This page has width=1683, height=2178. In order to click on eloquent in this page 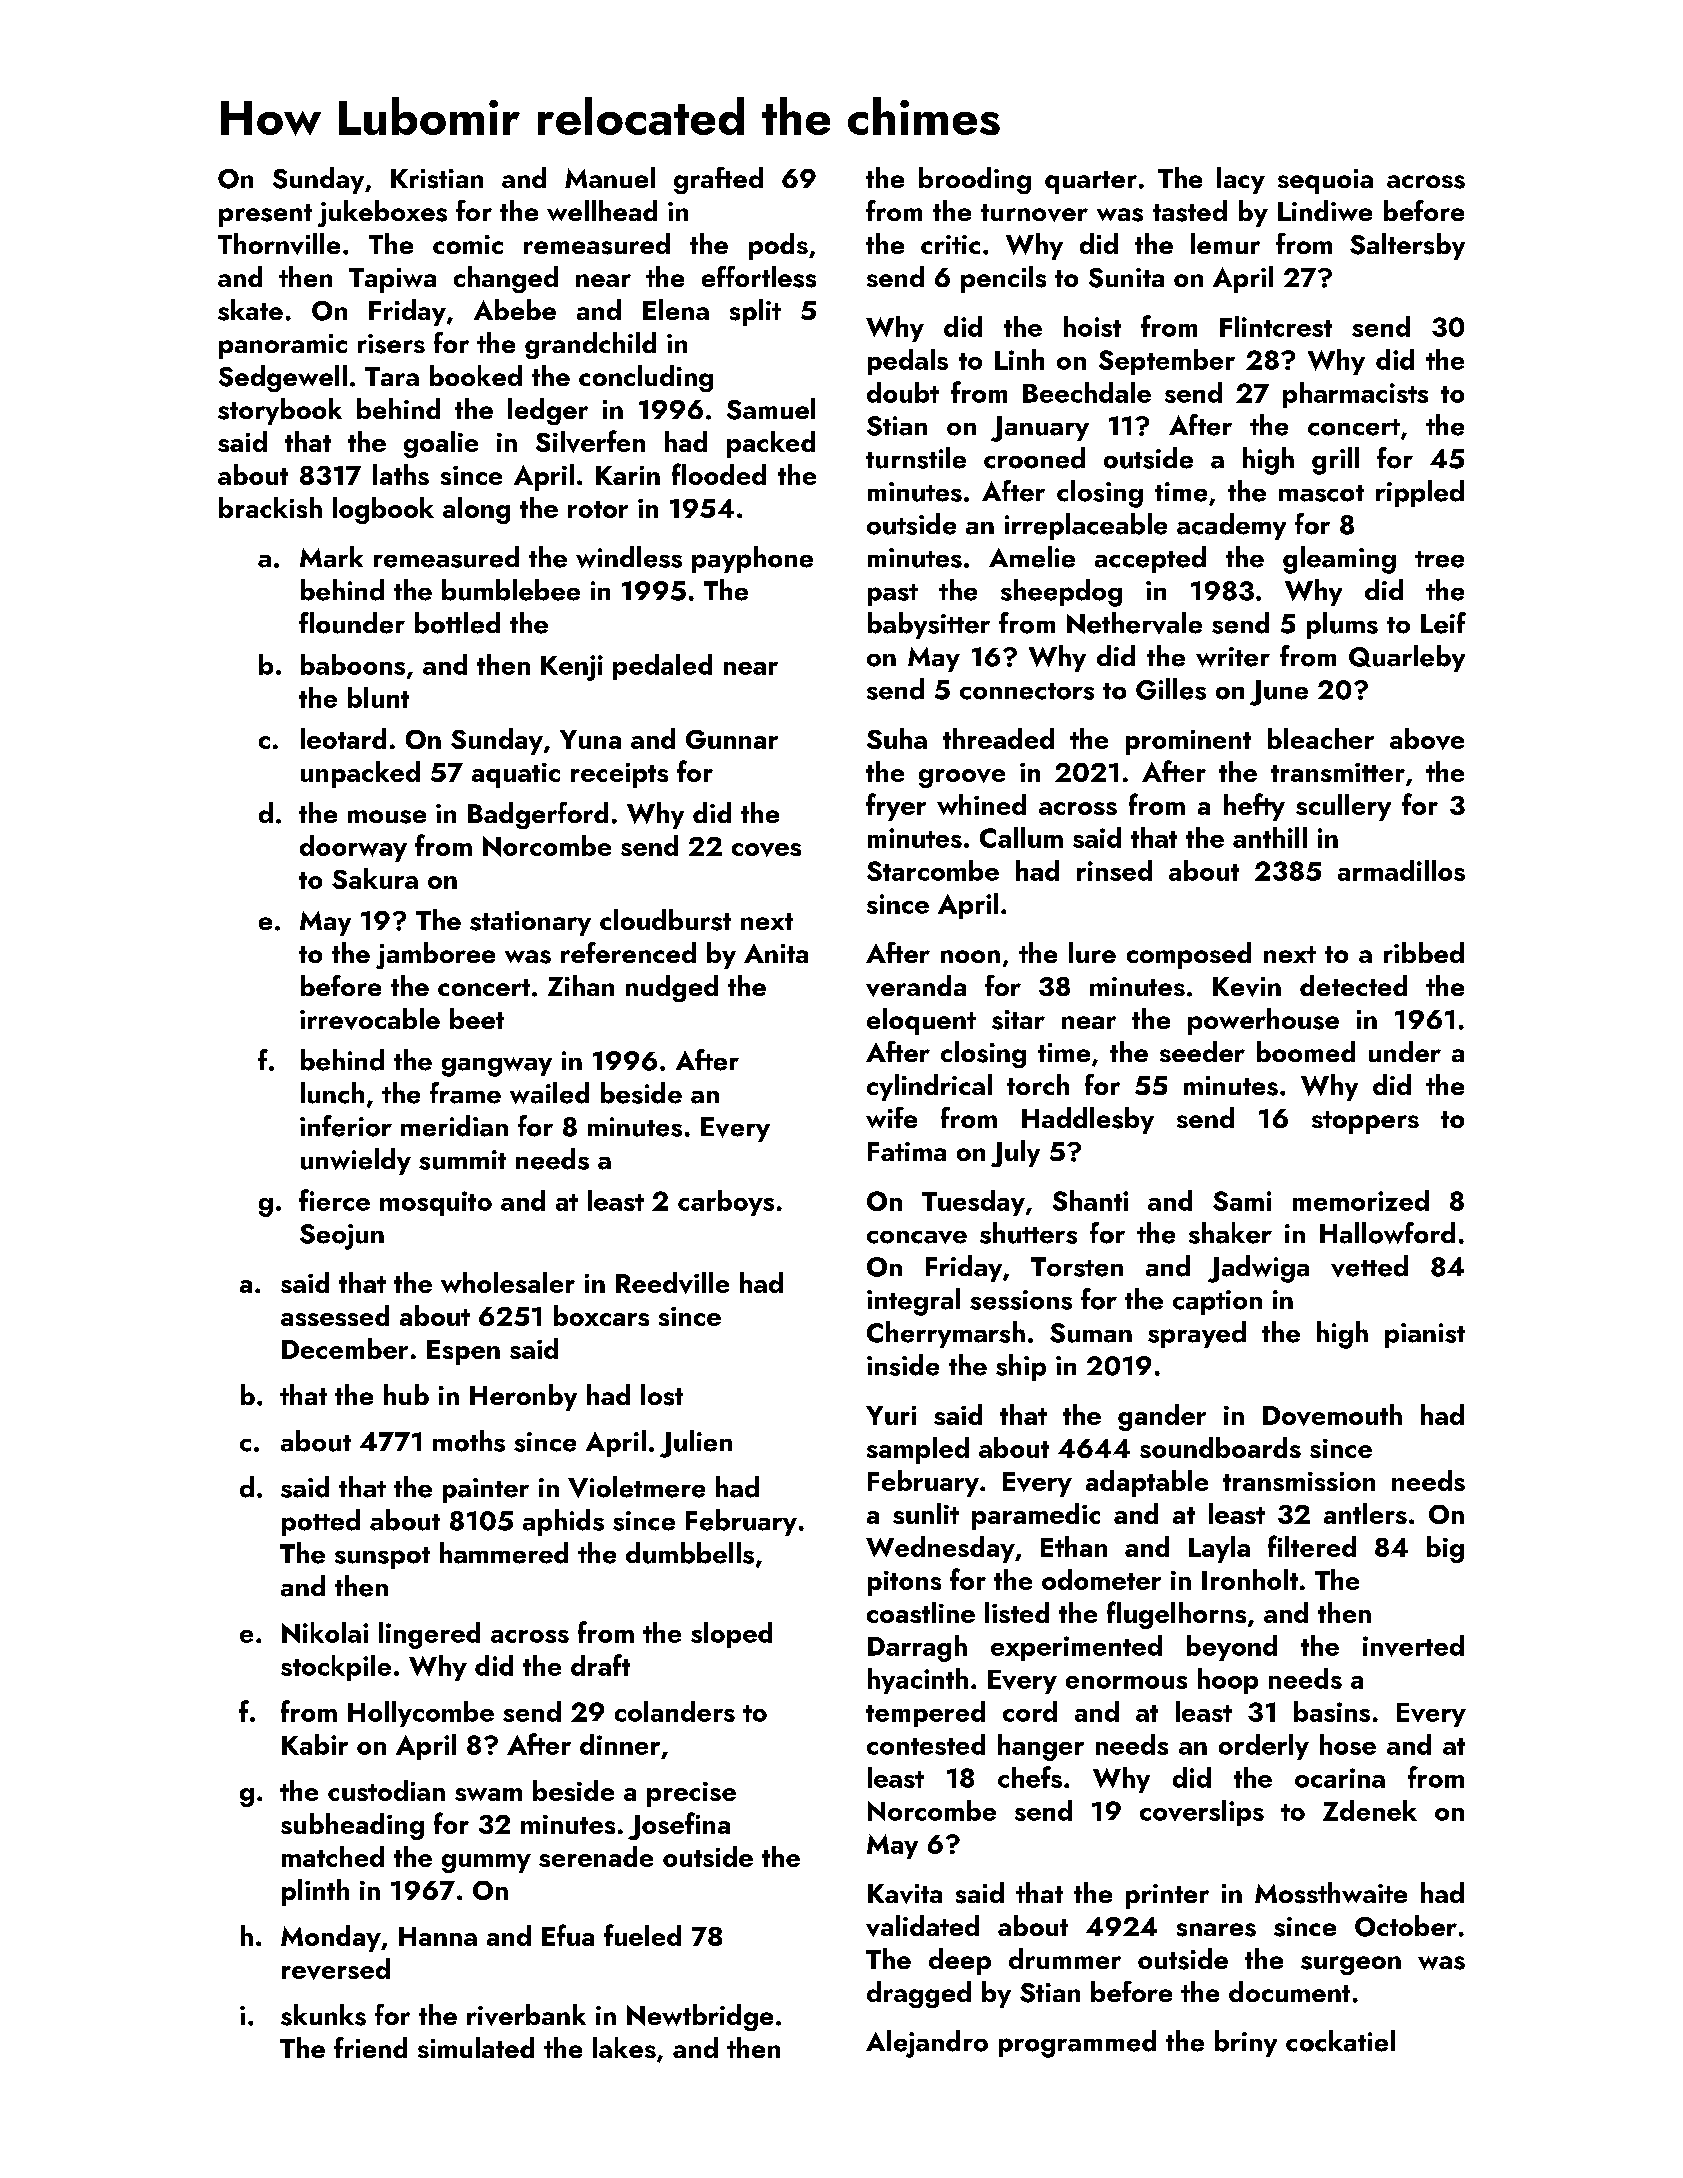, I will do `click(921, 1021)`.
